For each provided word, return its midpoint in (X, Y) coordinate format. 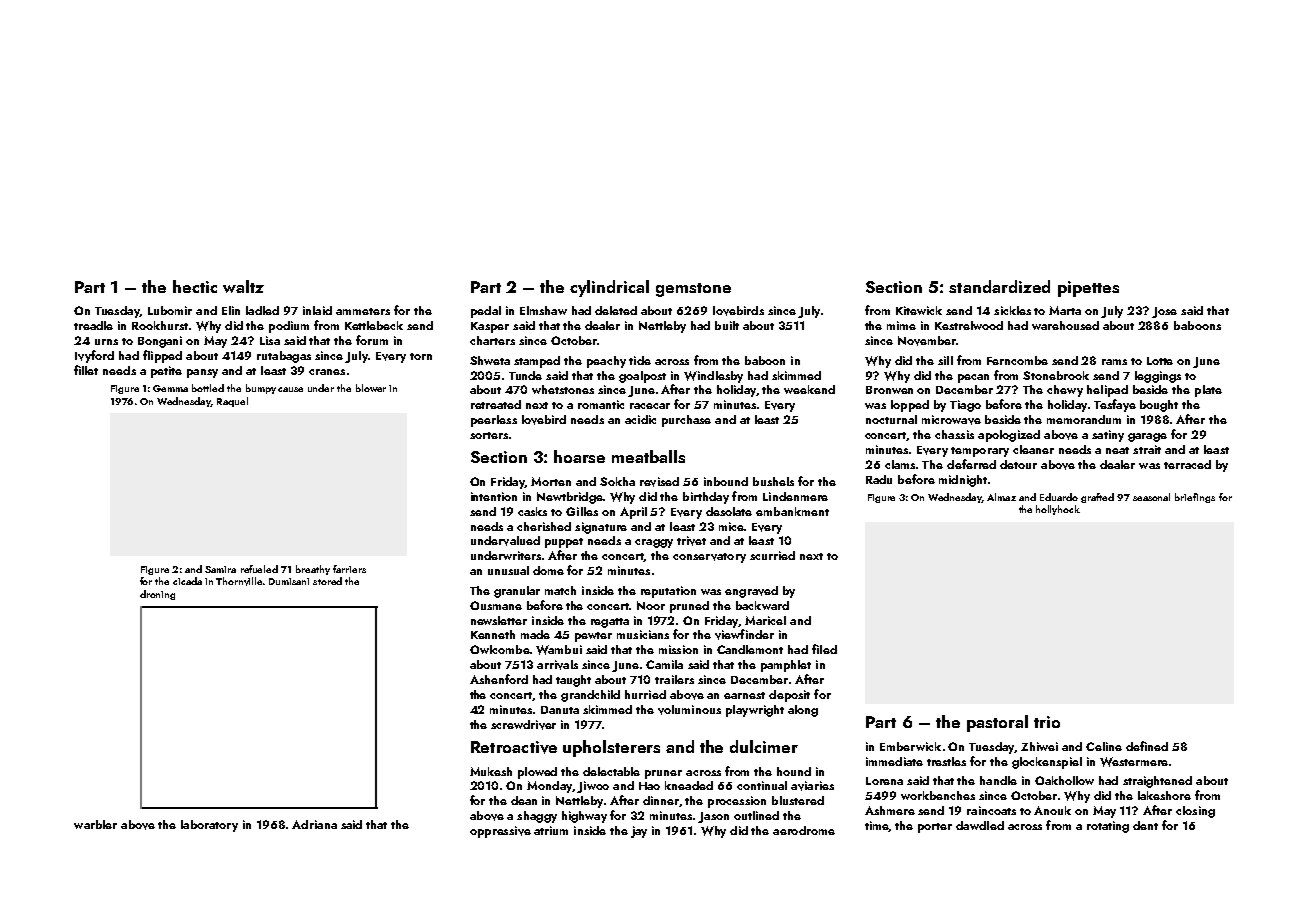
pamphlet (786, 666)
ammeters (363, 311)
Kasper (490, 327)
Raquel (232, 402)
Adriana (314, 824)
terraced (1187, 464)
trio (1047, 722)
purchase (686, 421)
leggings (1158, 377)
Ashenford (499, 679)
